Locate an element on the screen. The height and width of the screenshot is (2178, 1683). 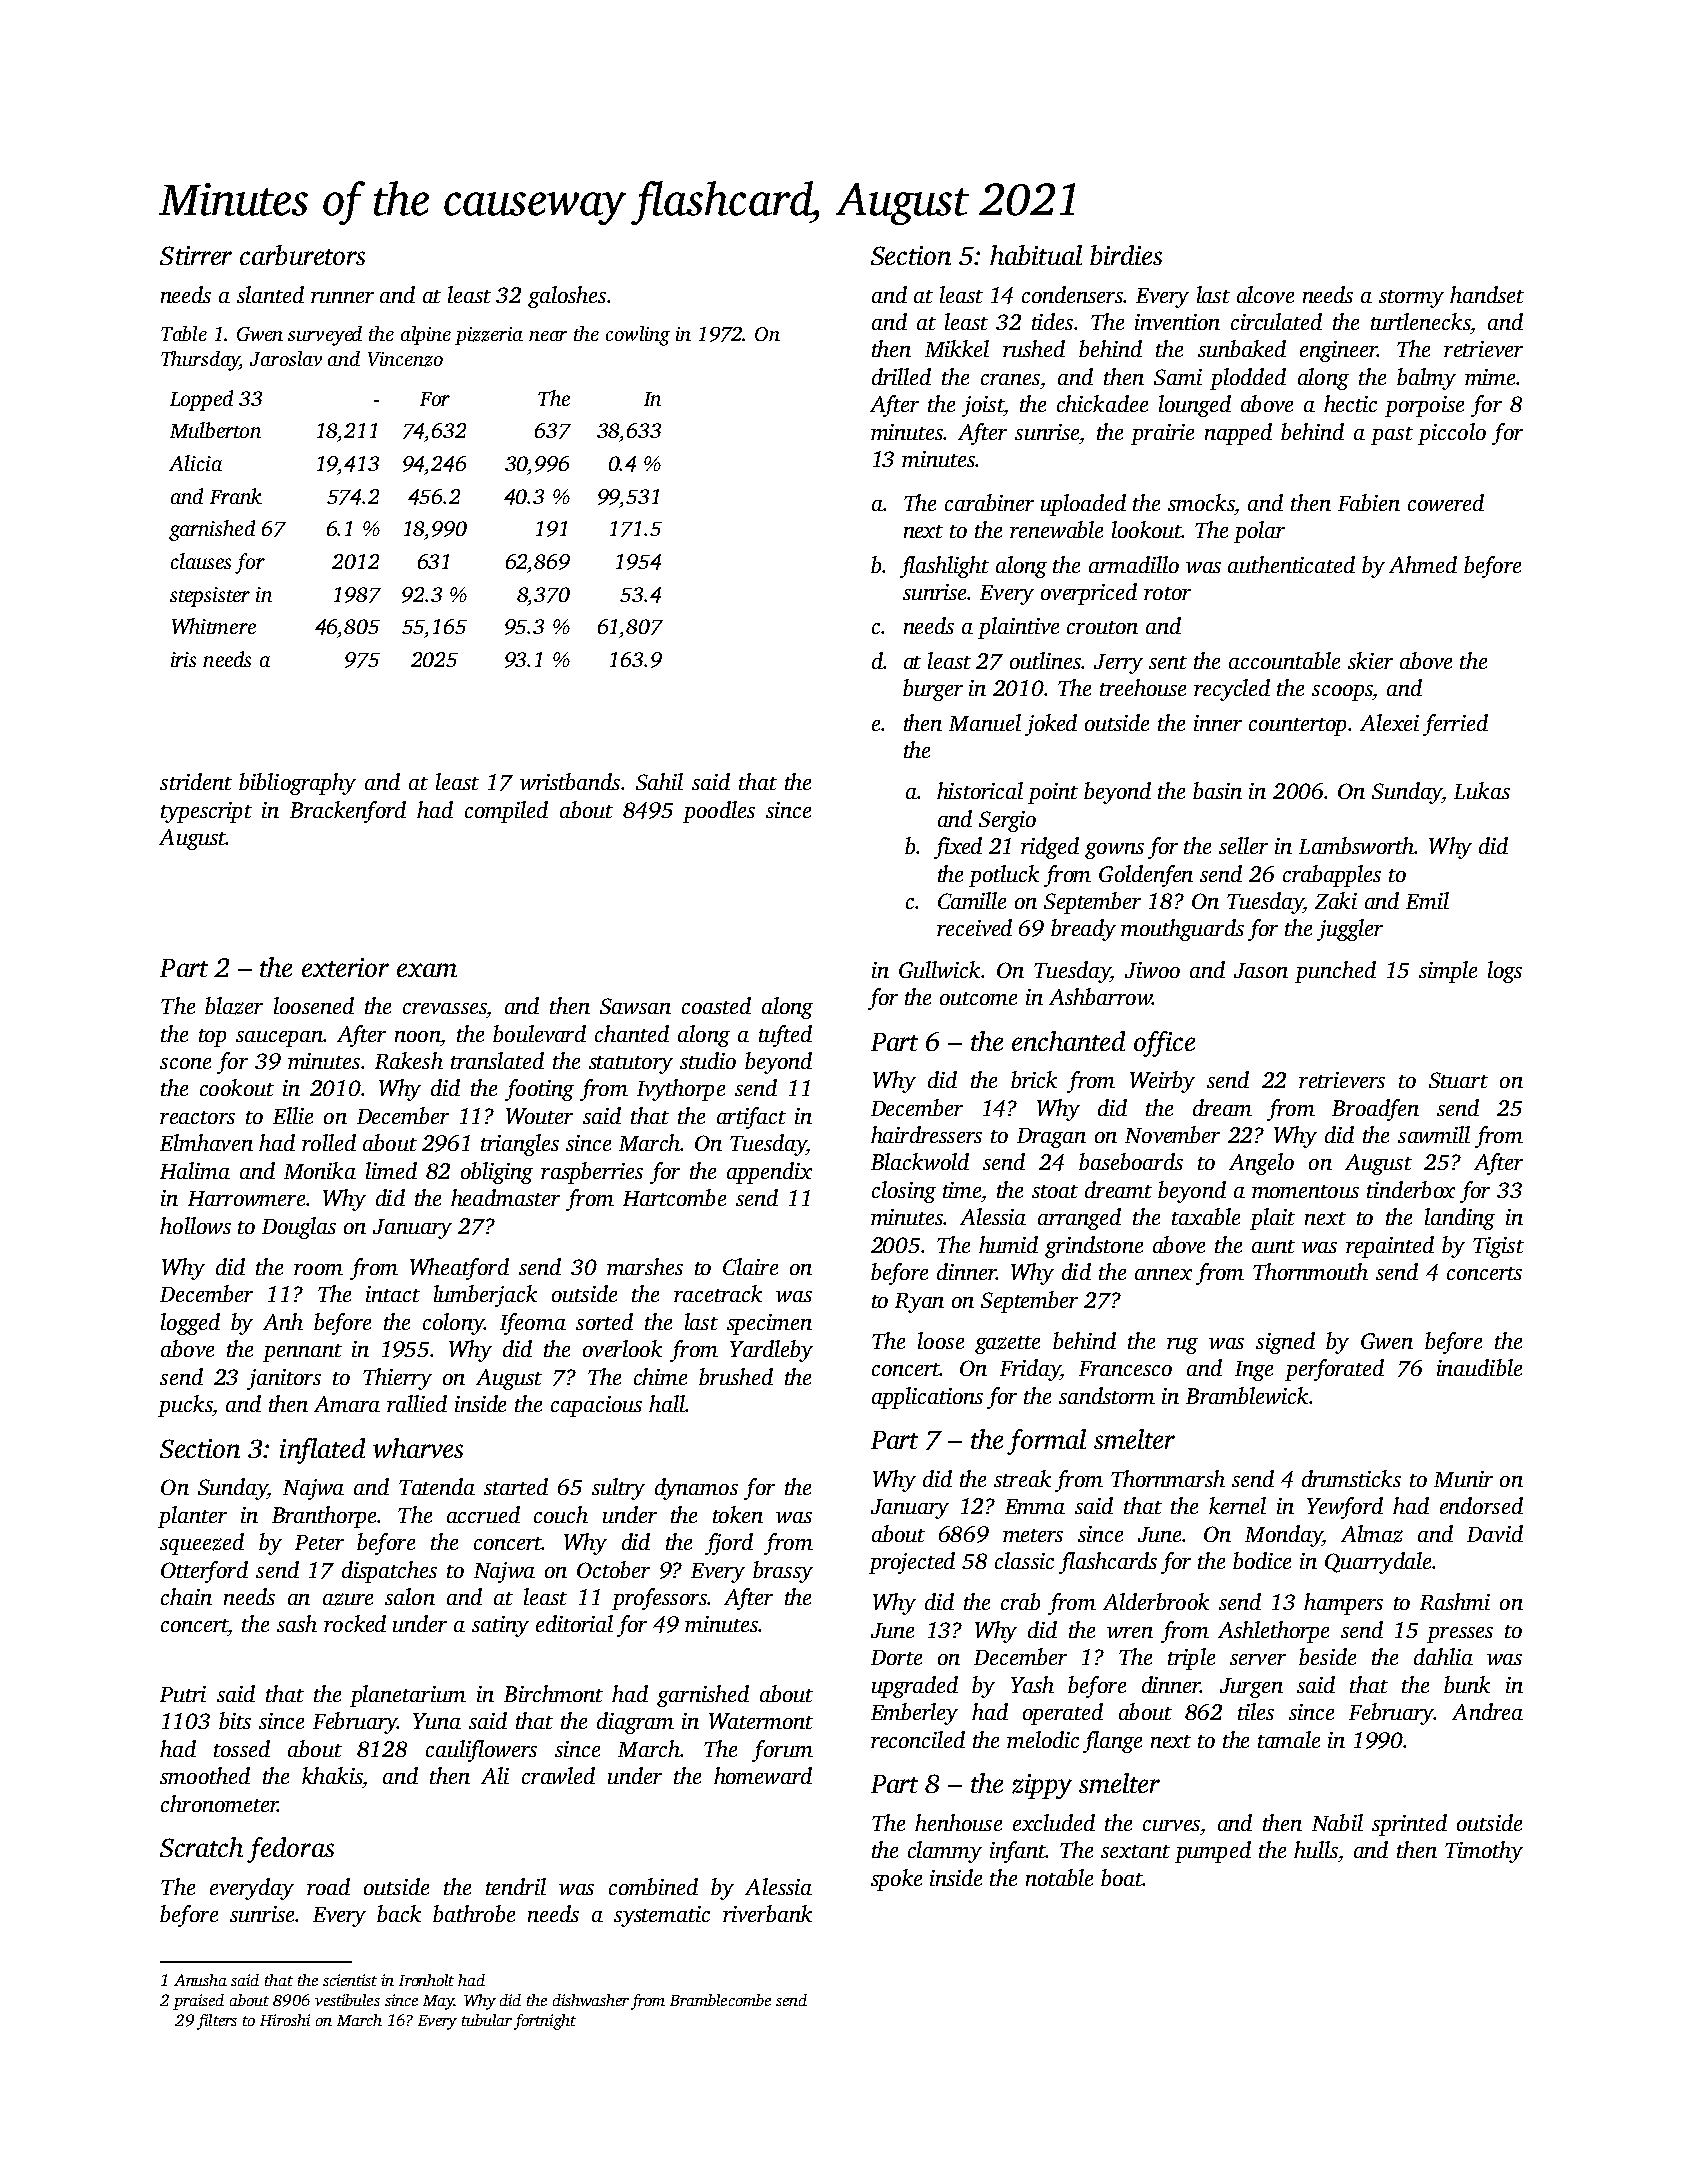
tossed is located at coordinates (242, 1748).
